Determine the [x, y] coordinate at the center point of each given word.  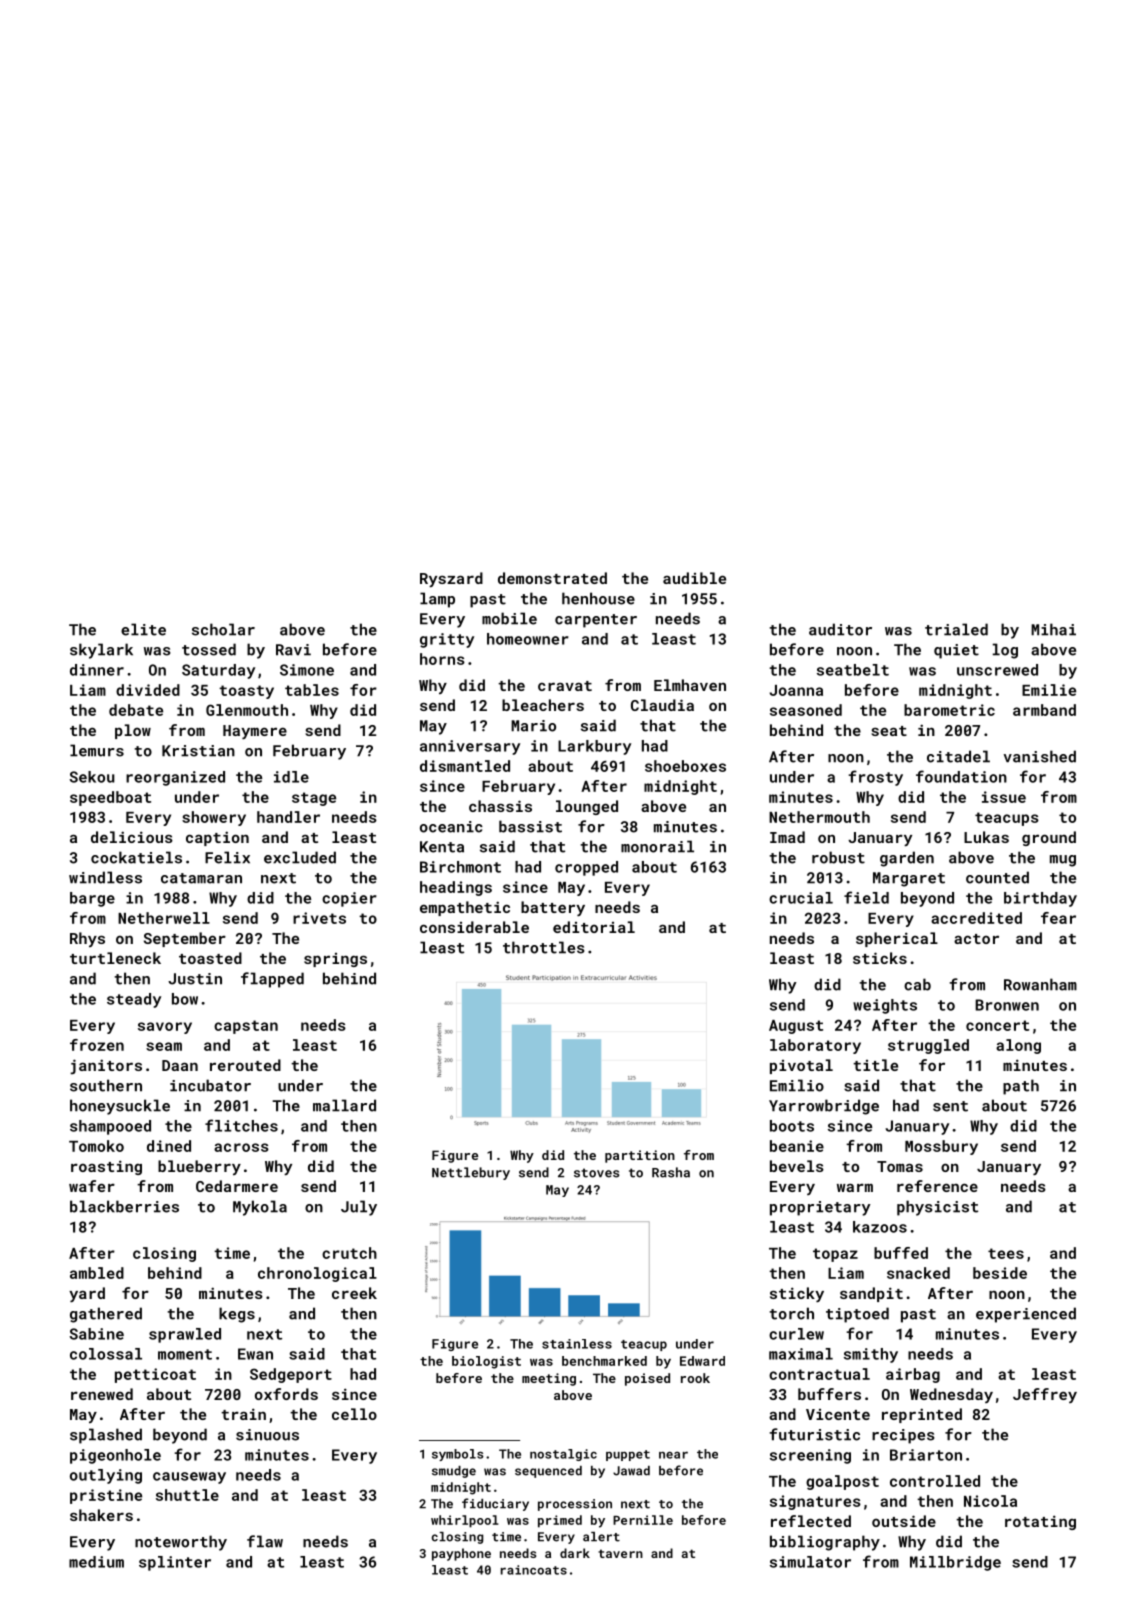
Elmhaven [690, 685]
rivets [319, 918]
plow [133, 731]
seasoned [806, 710]
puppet [628, 1455]
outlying [106, 1476]
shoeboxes [685, 766]
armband [1044, 710]
